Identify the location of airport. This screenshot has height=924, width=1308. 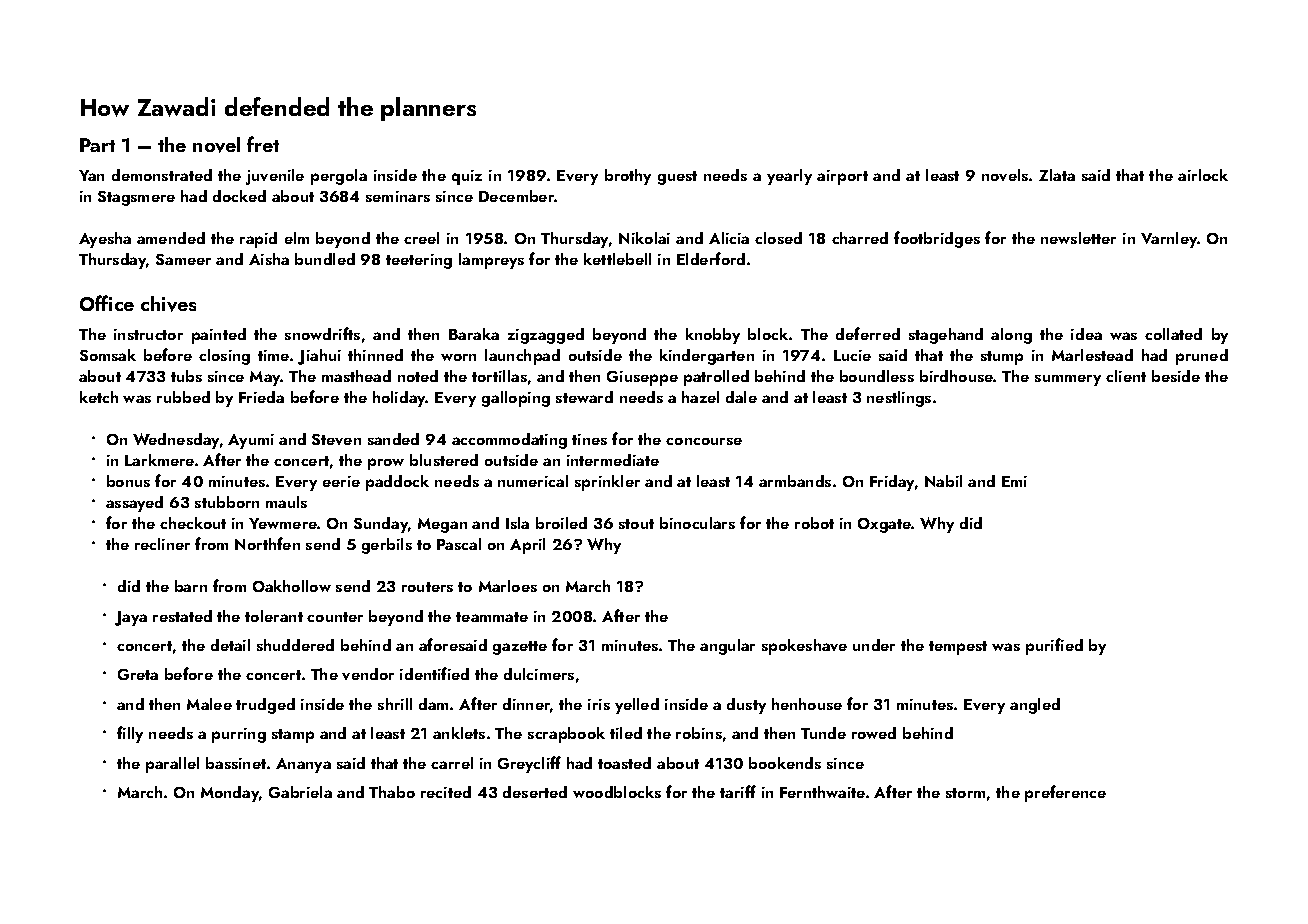
(842, 177).
